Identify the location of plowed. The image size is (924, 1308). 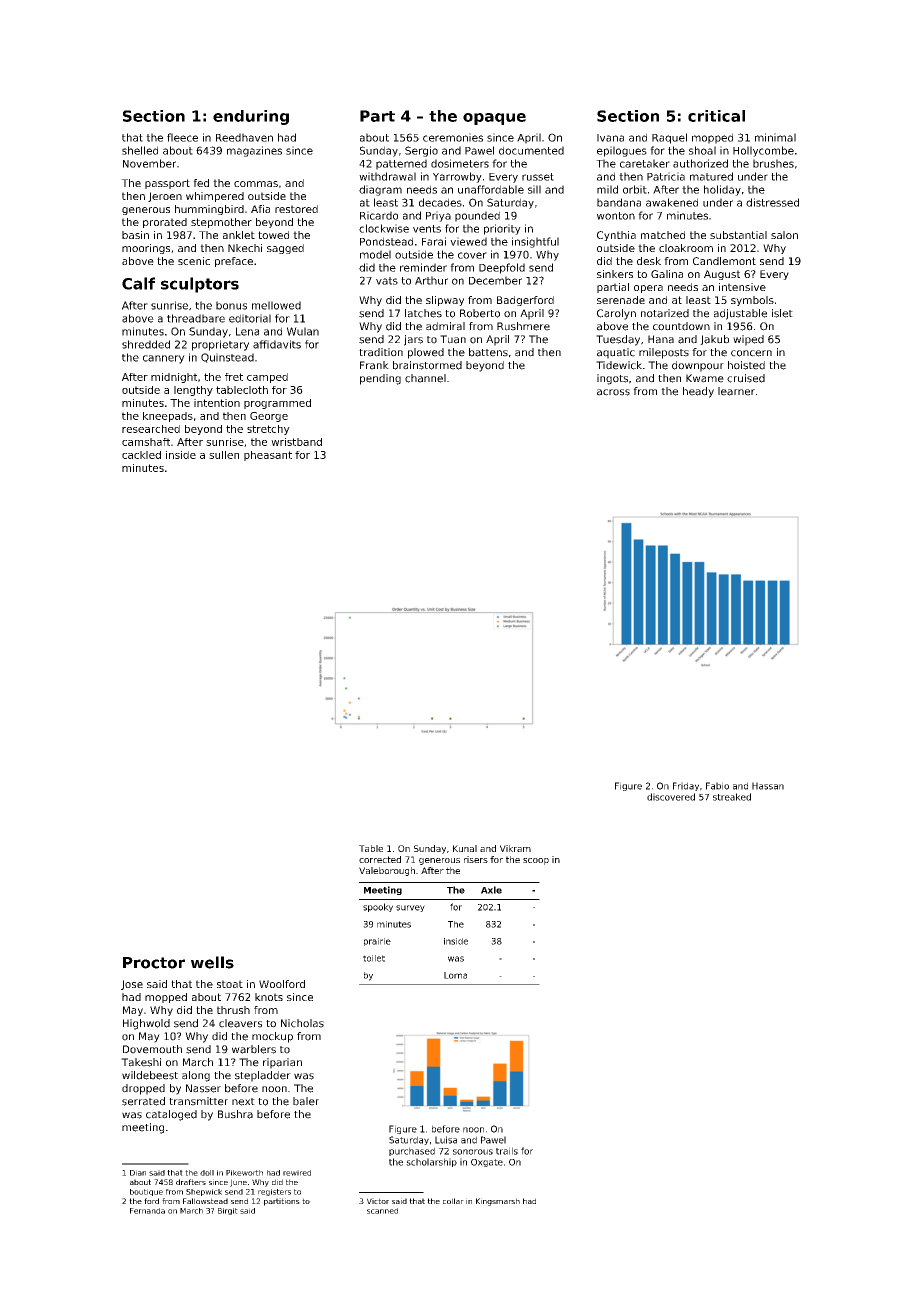
(426, 353).
